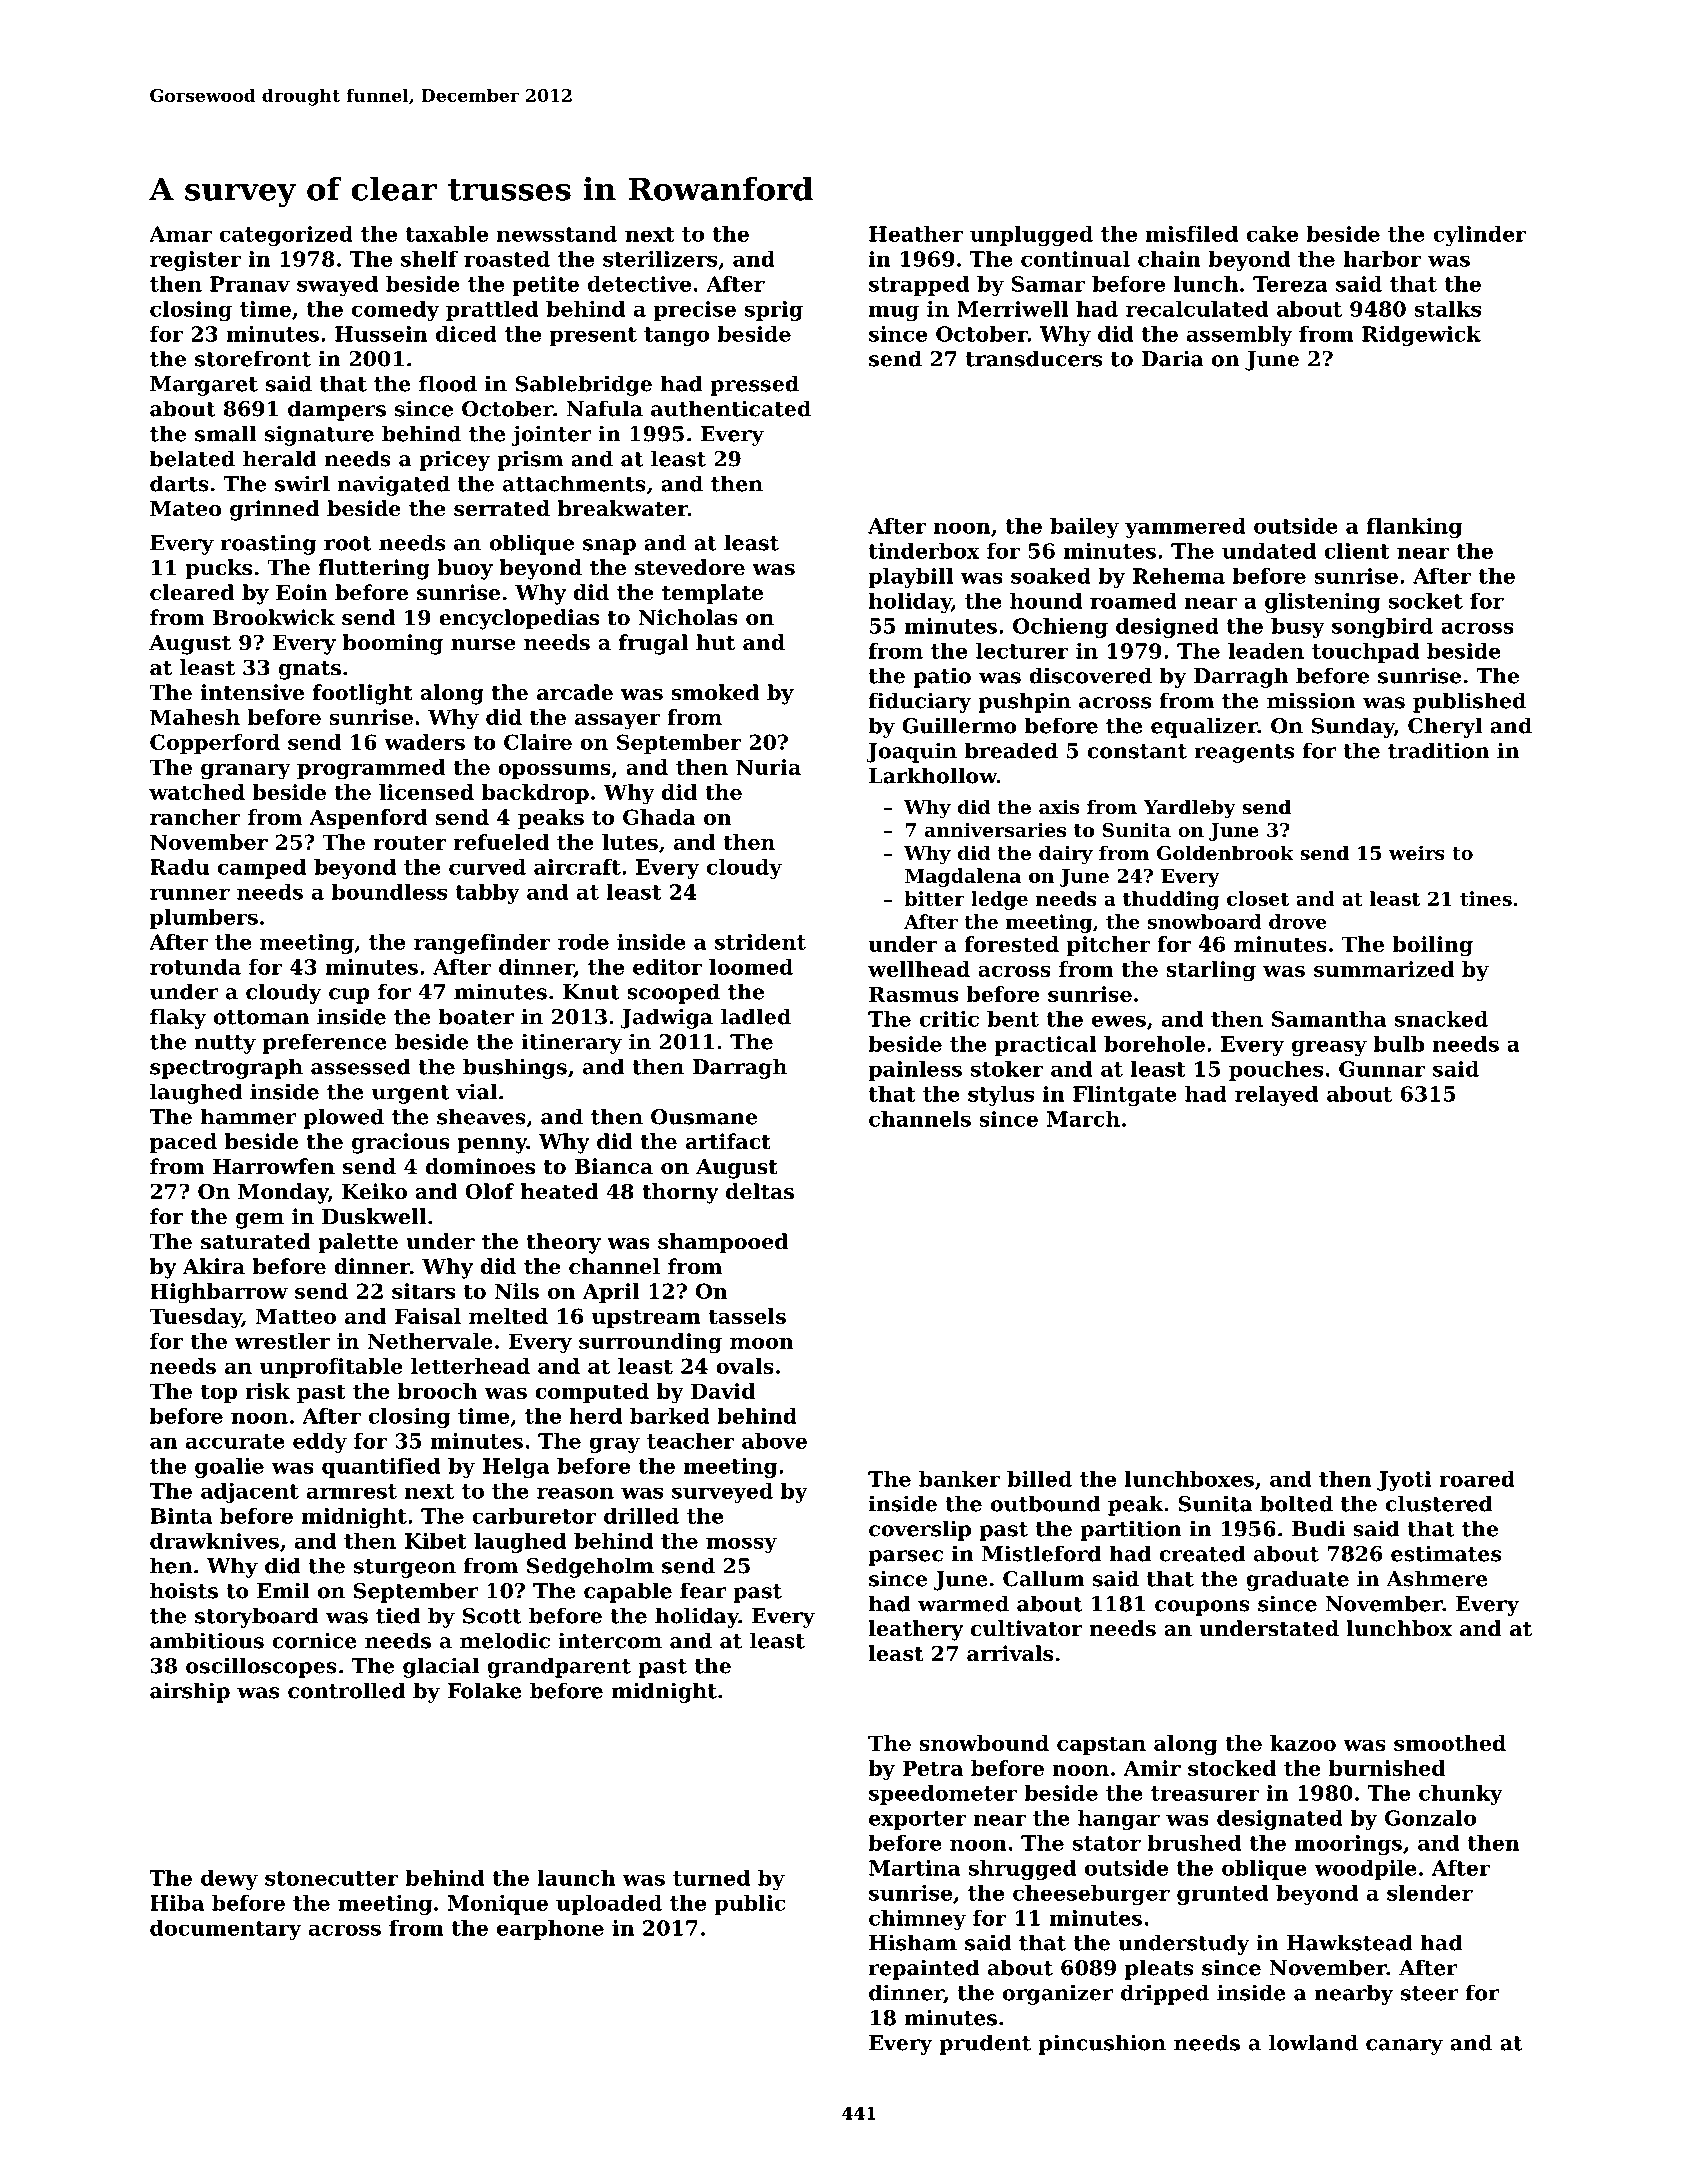 The width and height of the page is (1683, 2178). What do you see at coordinates (1477, 1479) in the page?
I see `roared` at bounding box center [1477, 1479].
